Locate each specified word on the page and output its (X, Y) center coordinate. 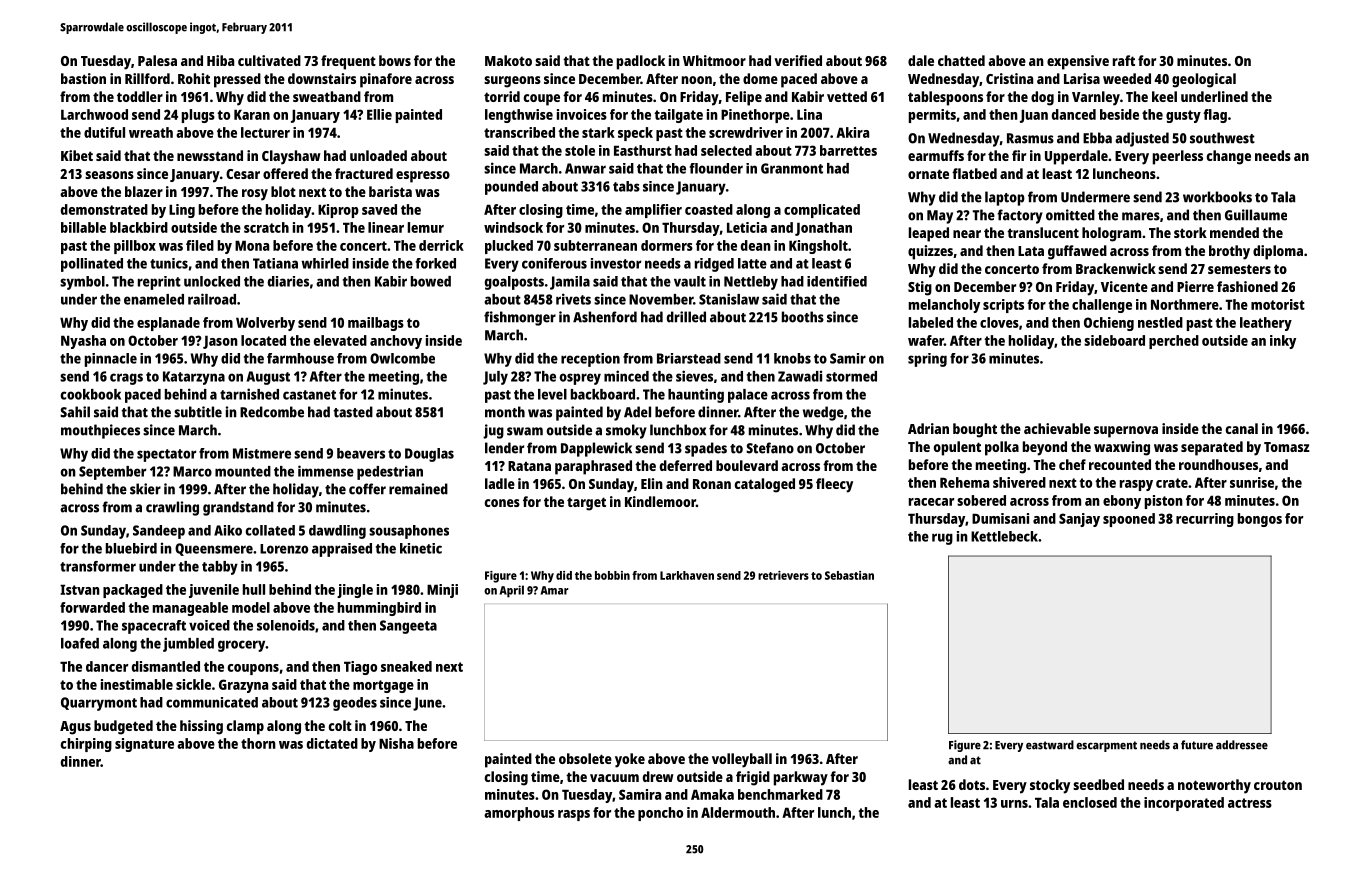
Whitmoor (714, 60)
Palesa (157, 60)
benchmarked (780, 794)
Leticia (747, 227)
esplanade (168, 324)
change (1229, 157)
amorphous (519, 814)
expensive (1078, 62)
